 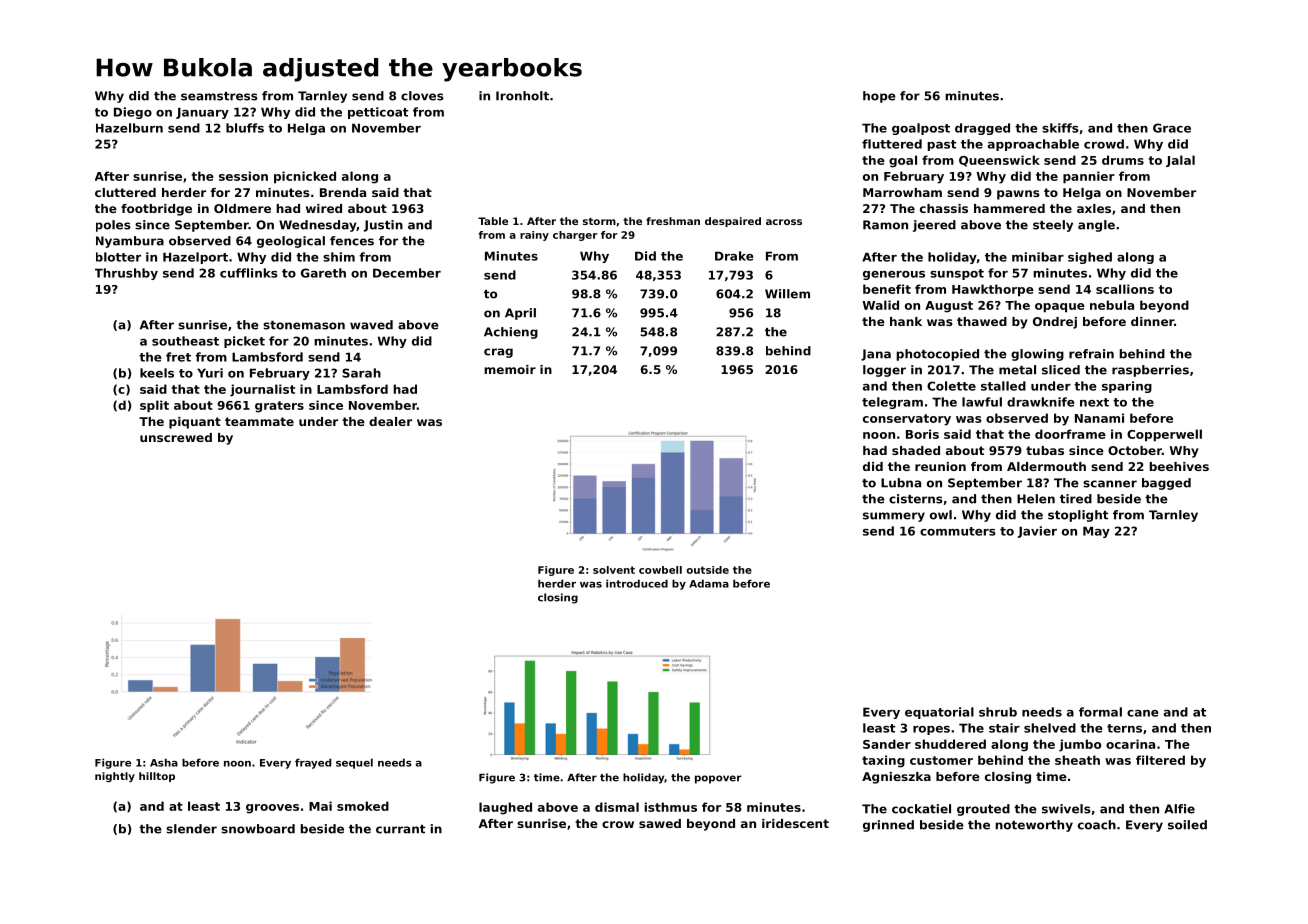 What do you see at coordinates (1187, 825) in the screenshot?
I see `soiled` at bounding box center [1187, 825].
